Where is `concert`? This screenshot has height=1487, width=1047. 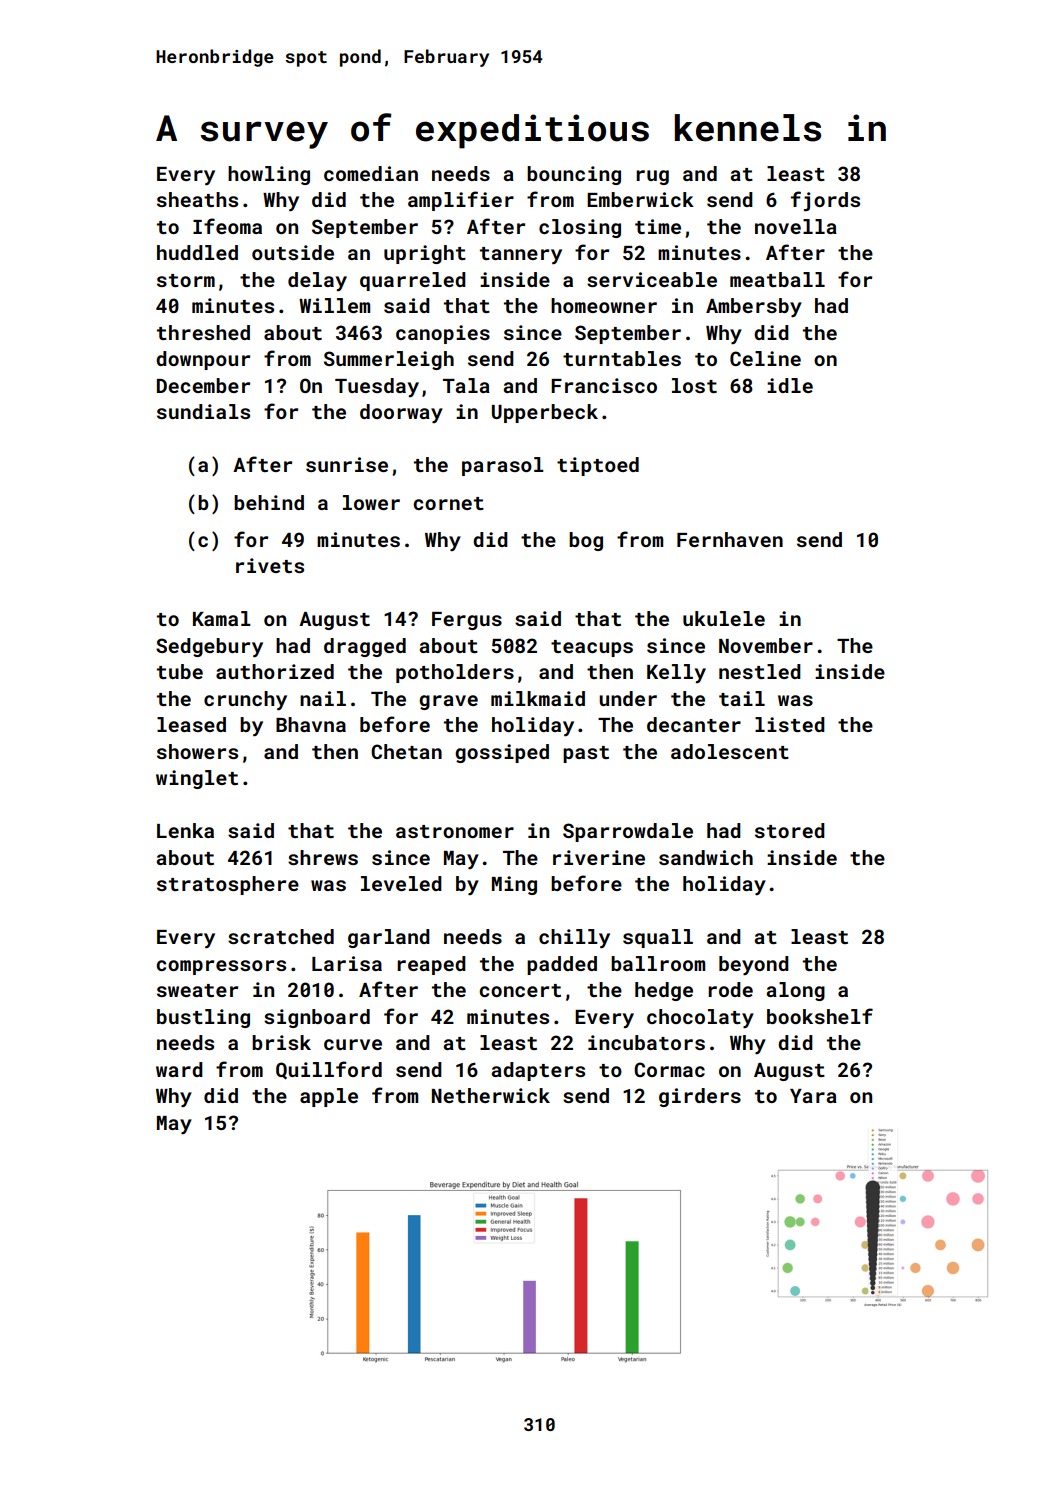
concert is located at coordinates (520, 990).
